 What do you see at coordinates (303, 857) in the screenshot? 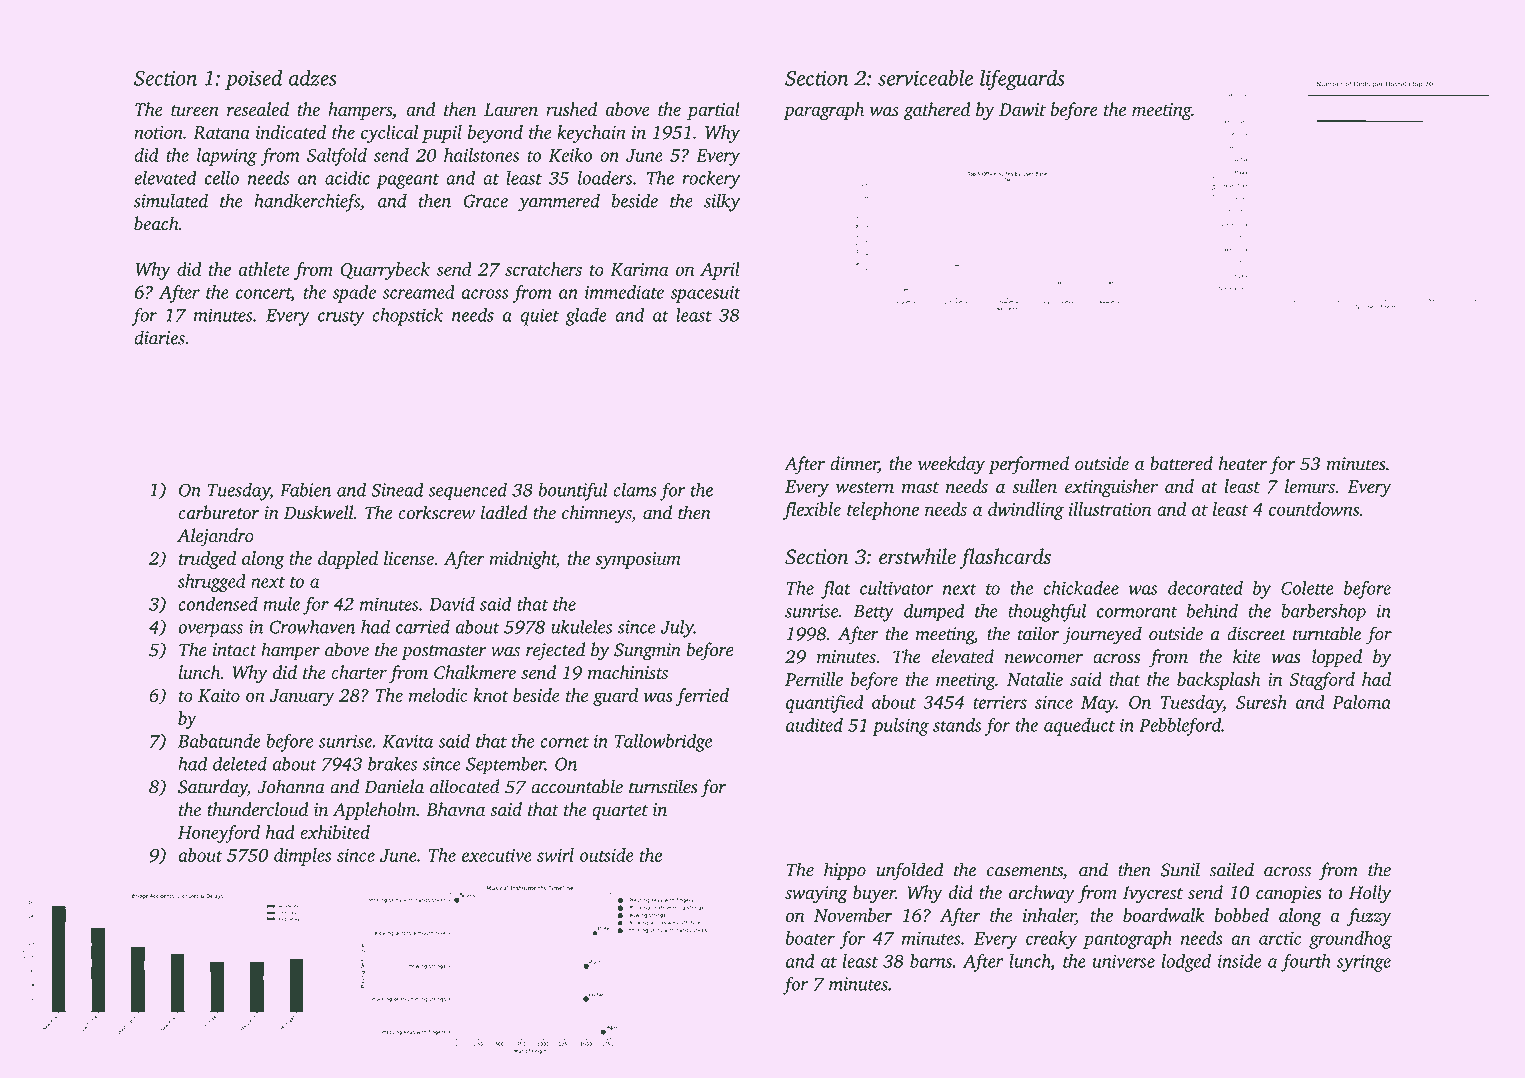
I see `dimples` at bounding box center [303, 857].
